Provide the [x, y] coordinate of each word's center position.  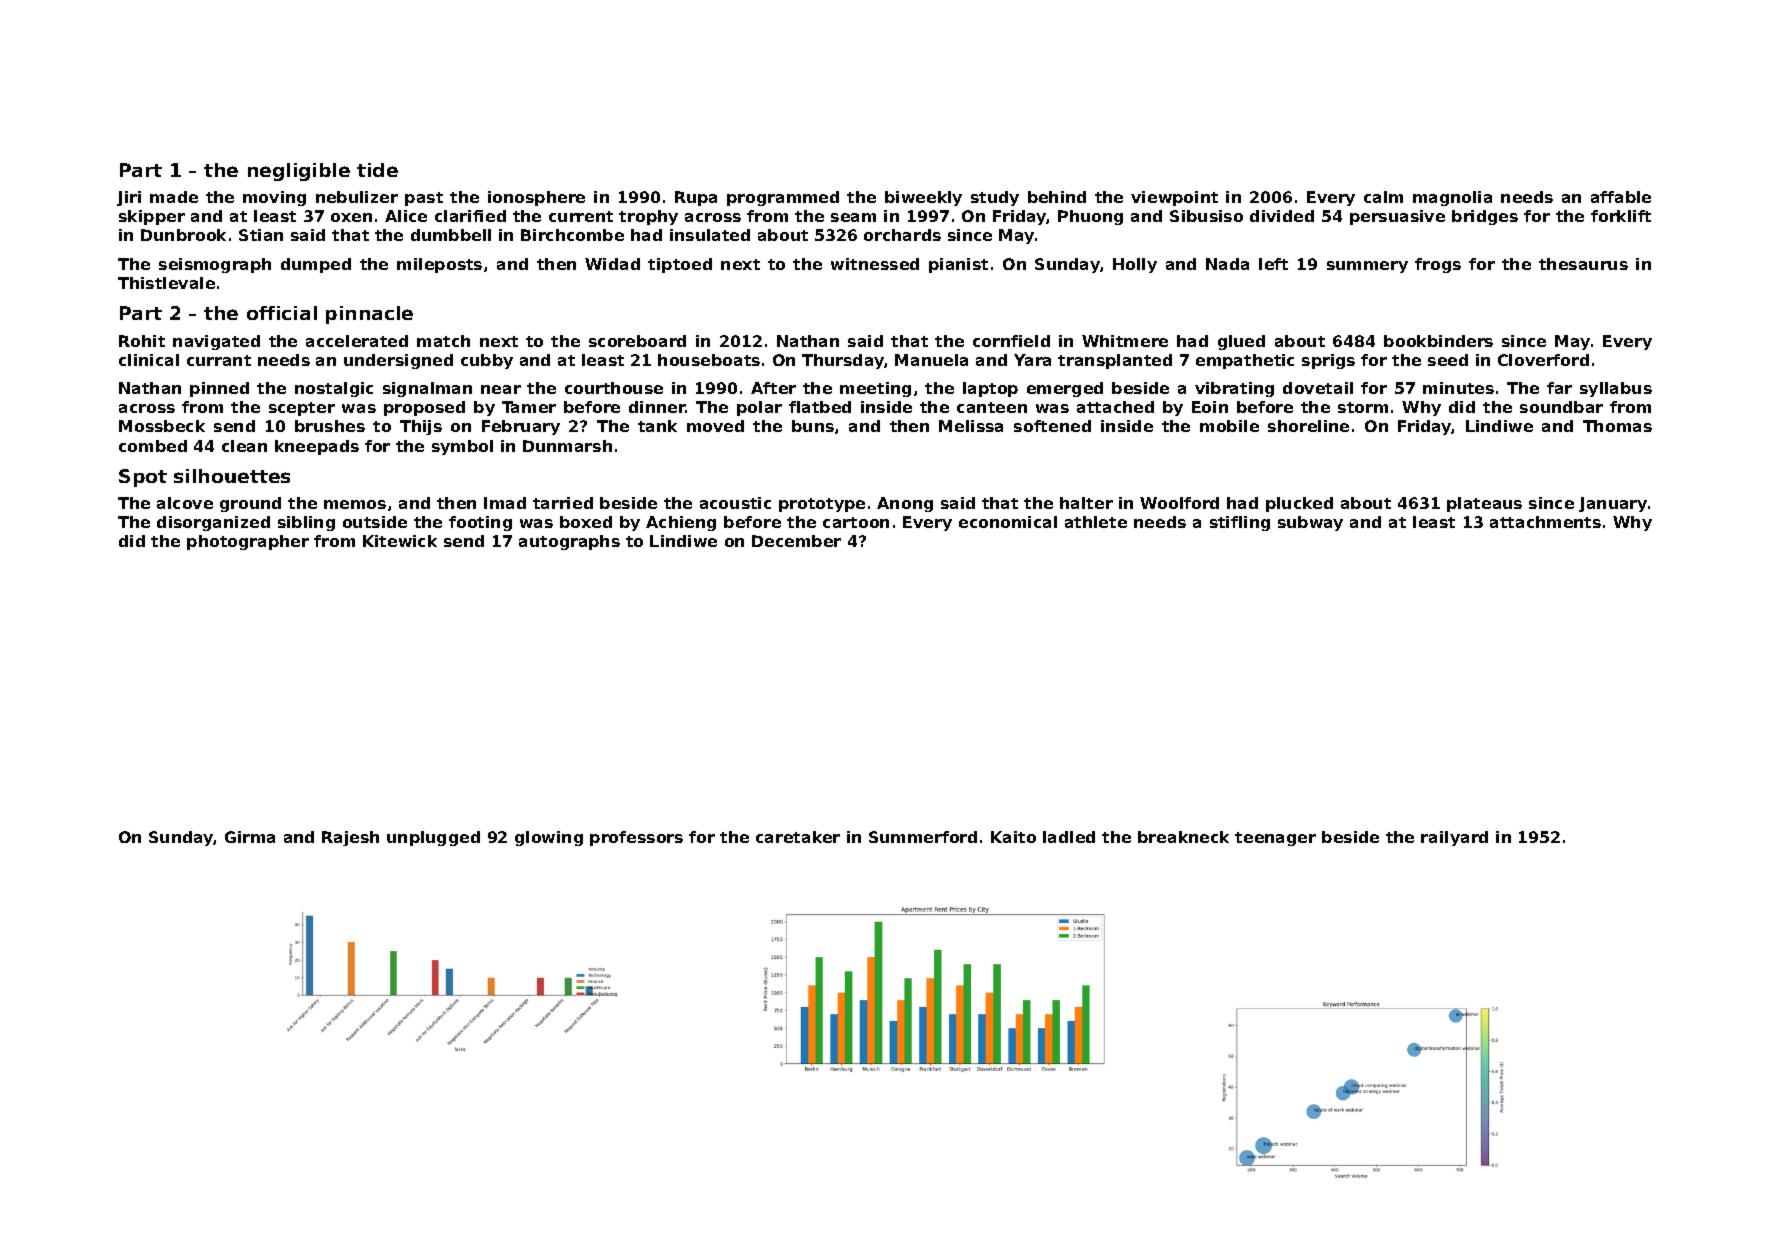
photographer [248, 542]
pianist [958, 265]
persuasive [1397, 217]
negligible [299, 172]
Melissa [971, 426]
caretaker [798, 837]
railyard [1454, 838]
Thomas [1617, 426]
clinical [149, 360]
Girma [250, 837]
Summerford [923, 837]
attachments [1545, 522]
